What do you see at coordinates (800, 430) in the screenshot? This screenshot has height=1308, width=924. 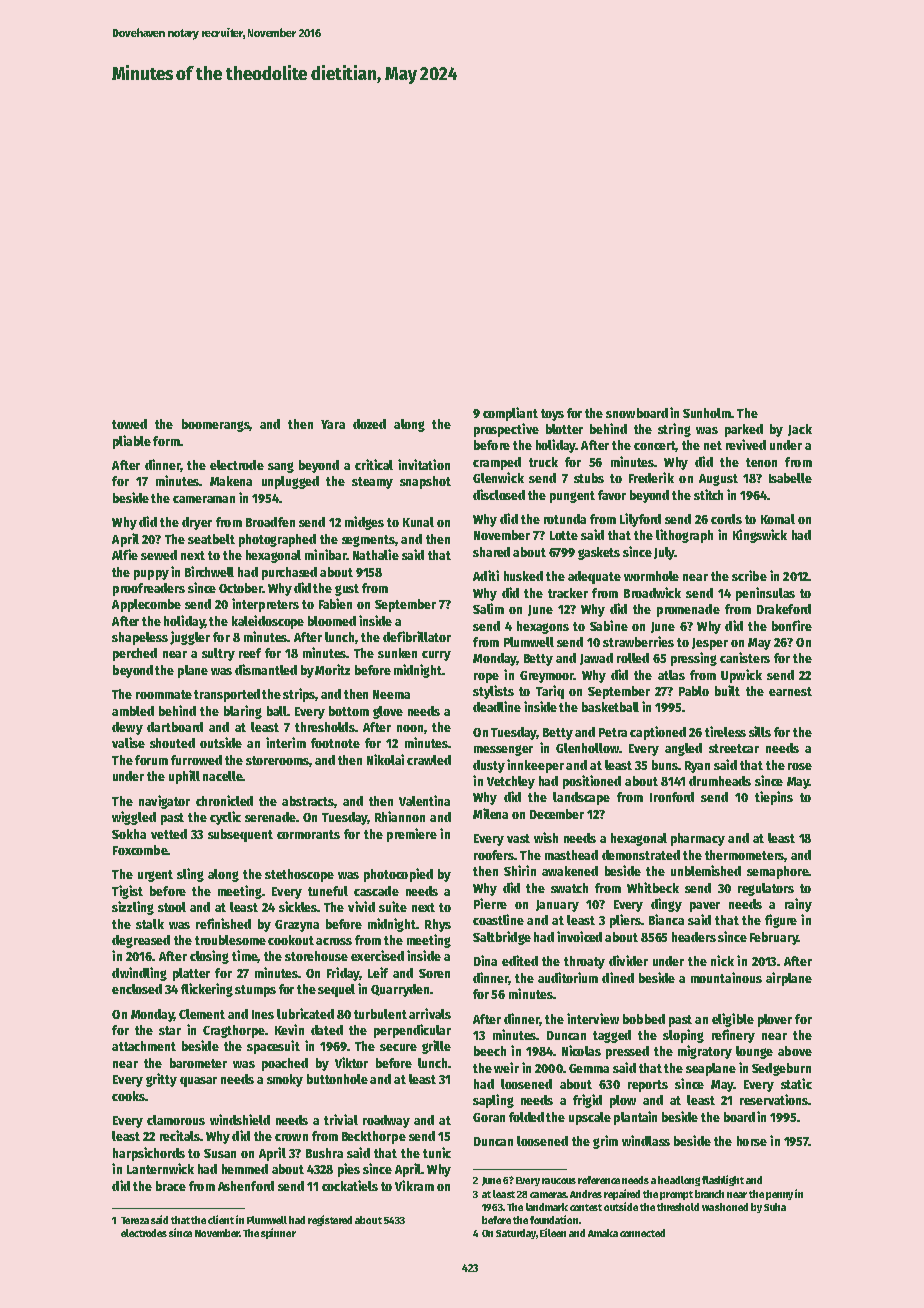 I see `Jack` at bounding box center [800, 430].
